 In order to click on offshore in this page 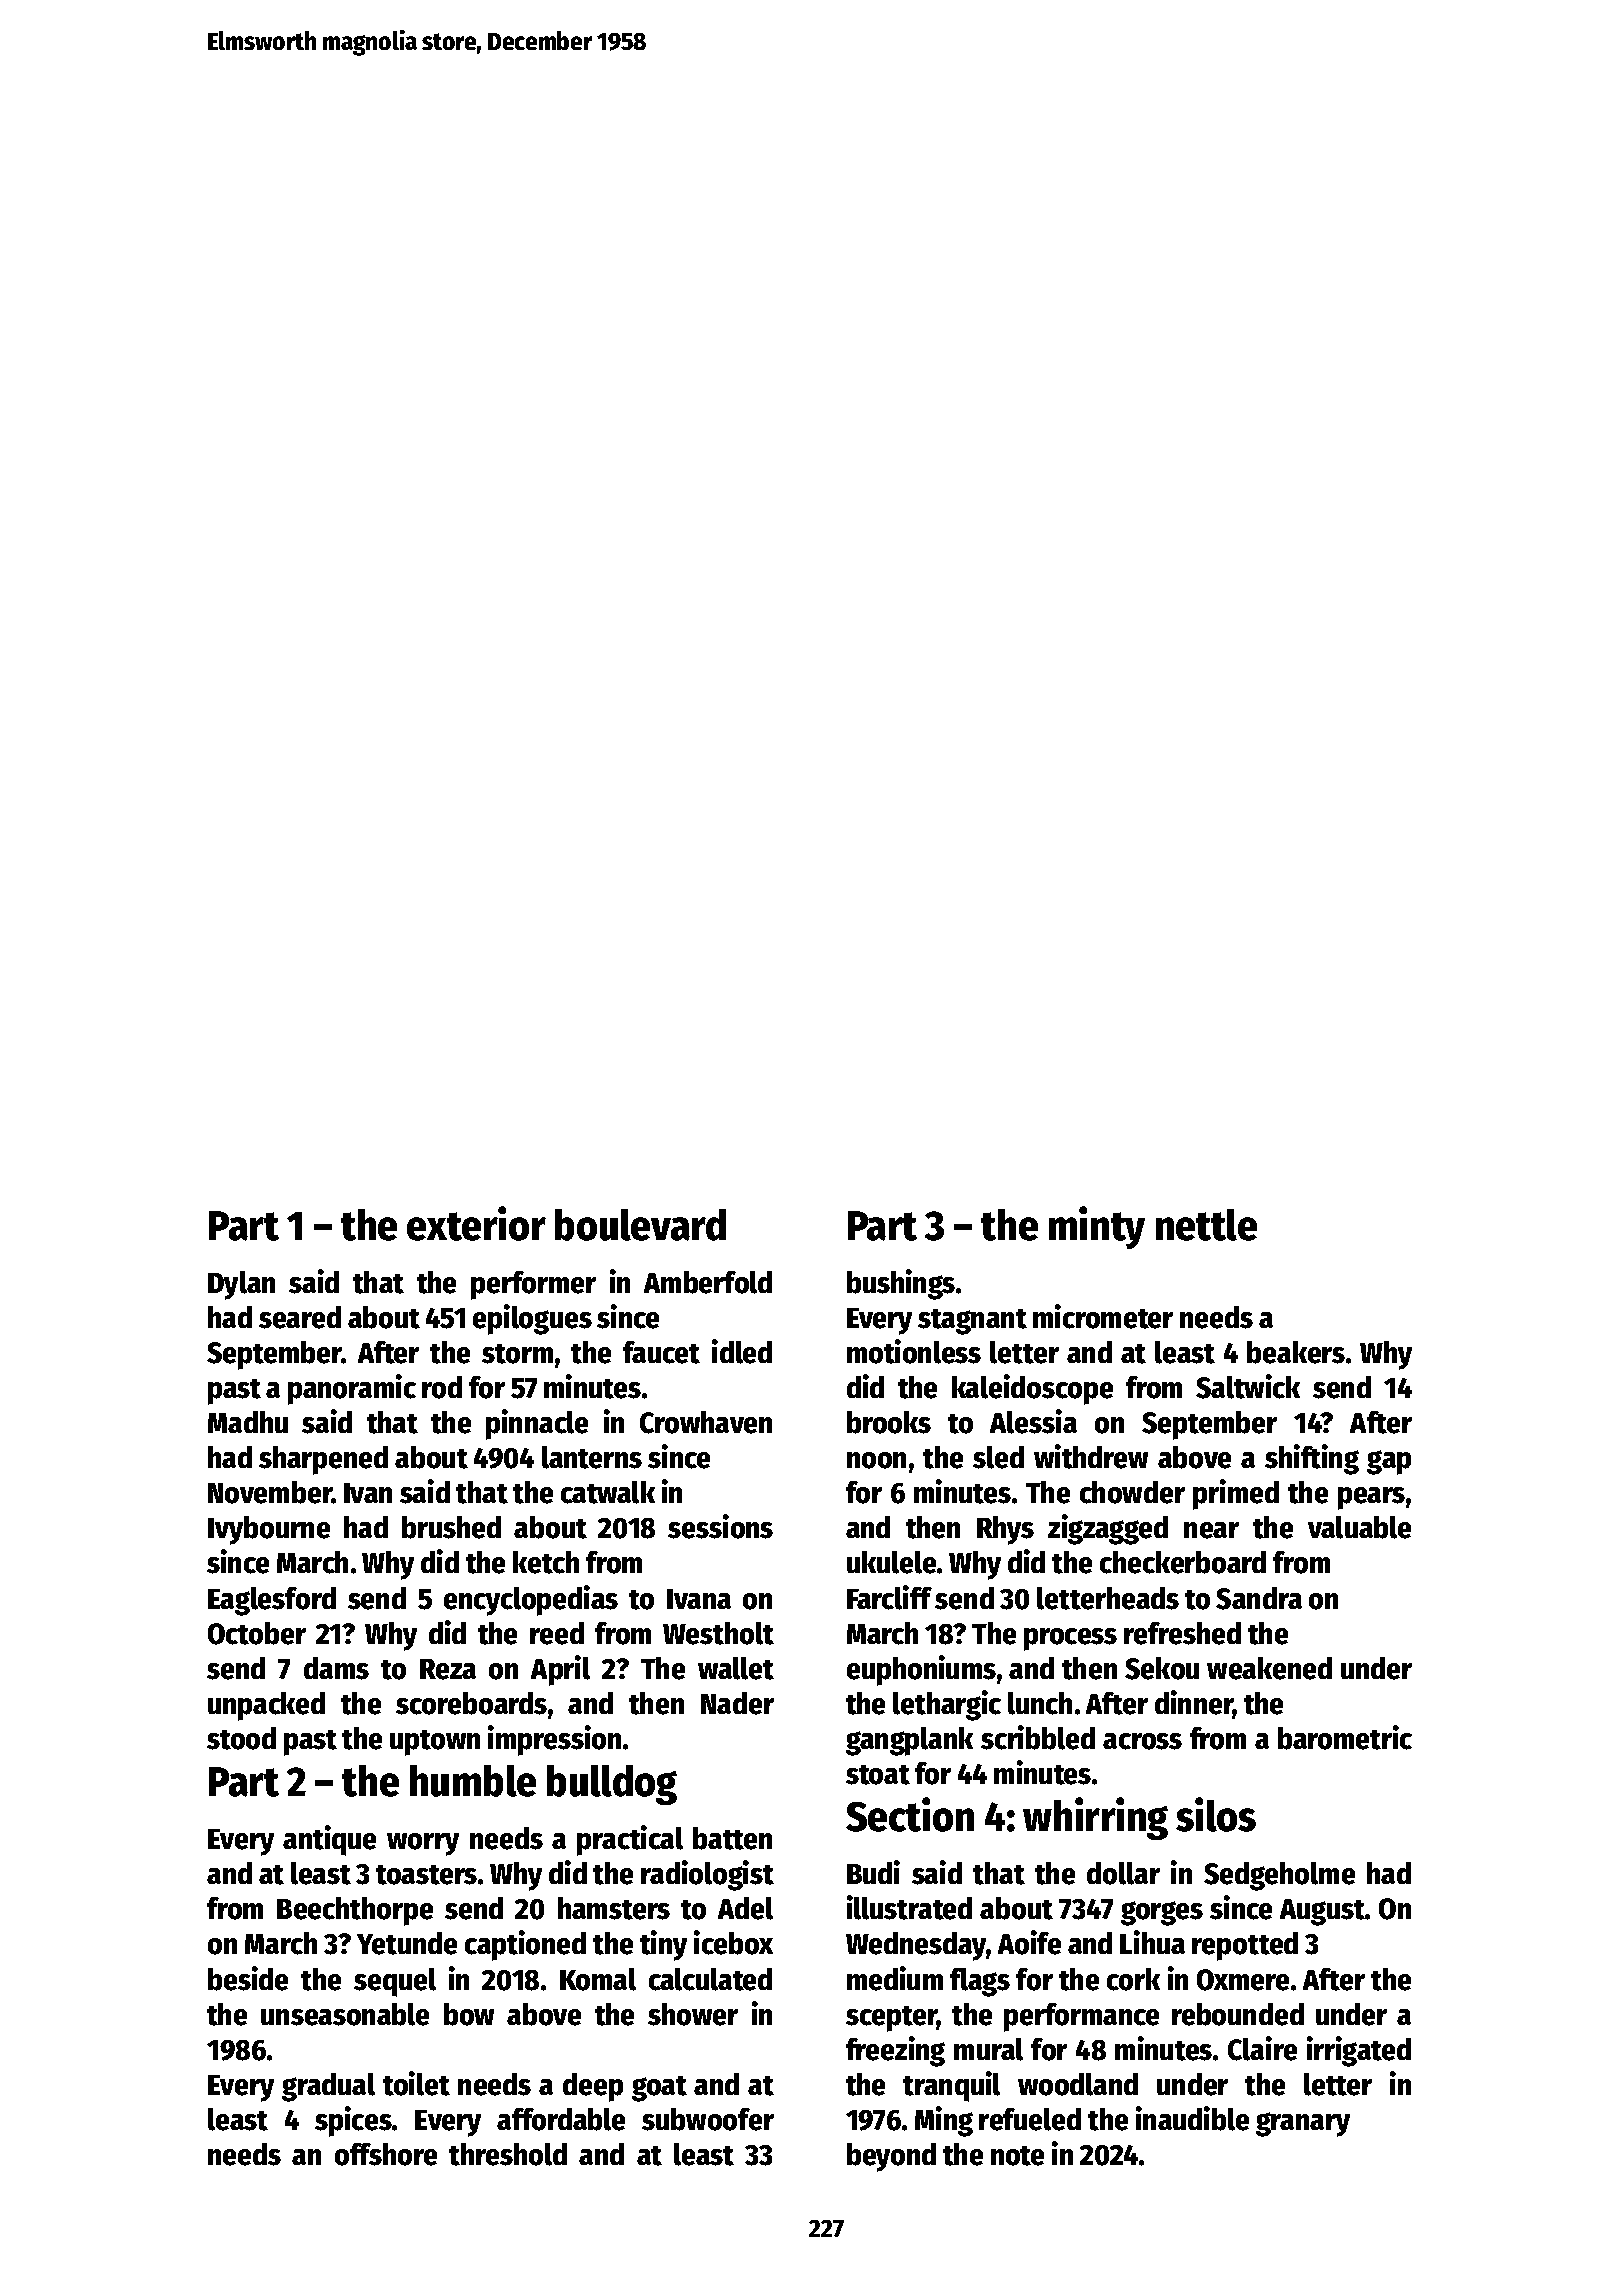, I will do `click(386, 2154)`.
